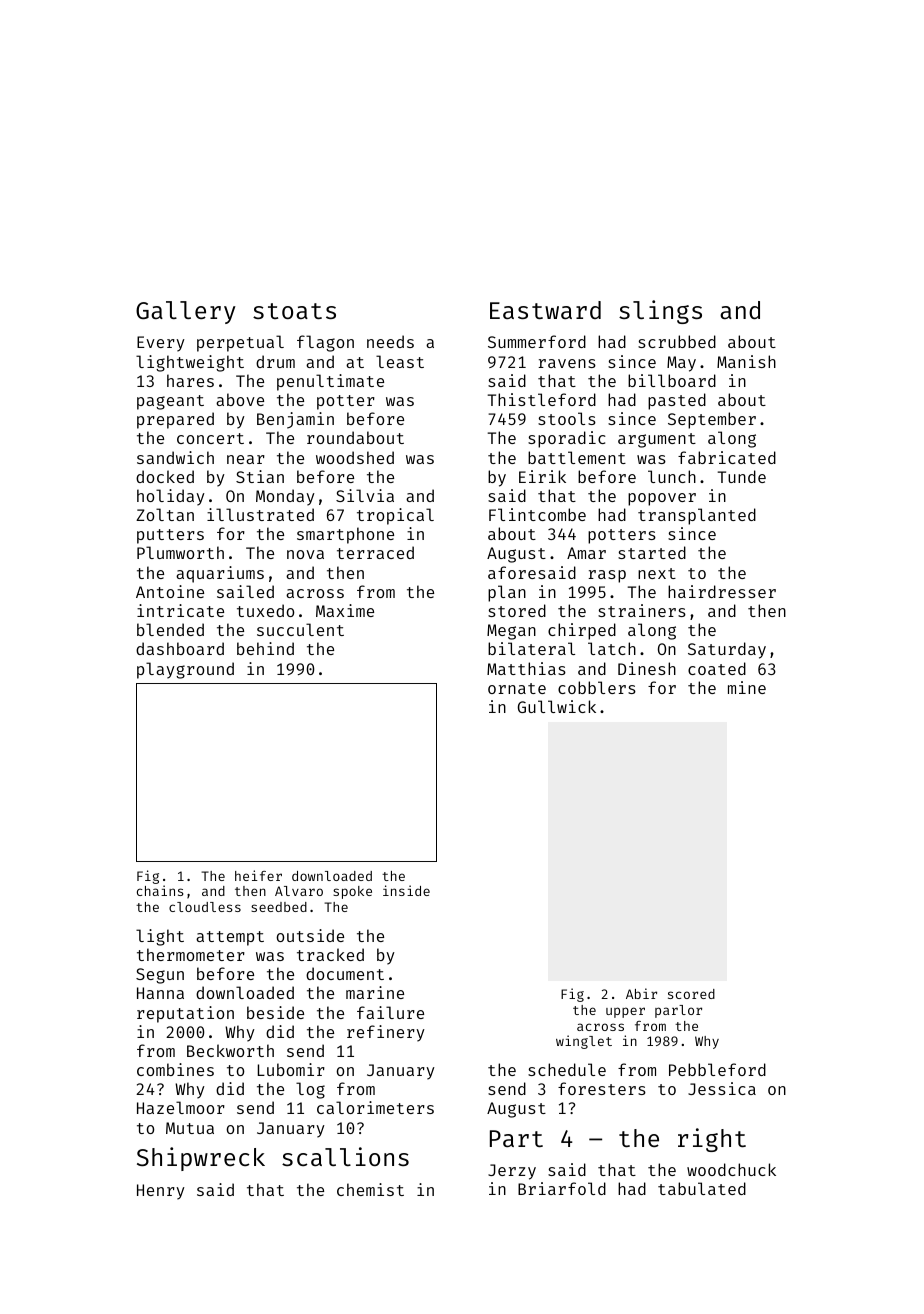 This screenshot has width=924, height=1314. Describe the element at coordinates (186, 312) in the screenshot. I see `Gallery` at that location.
